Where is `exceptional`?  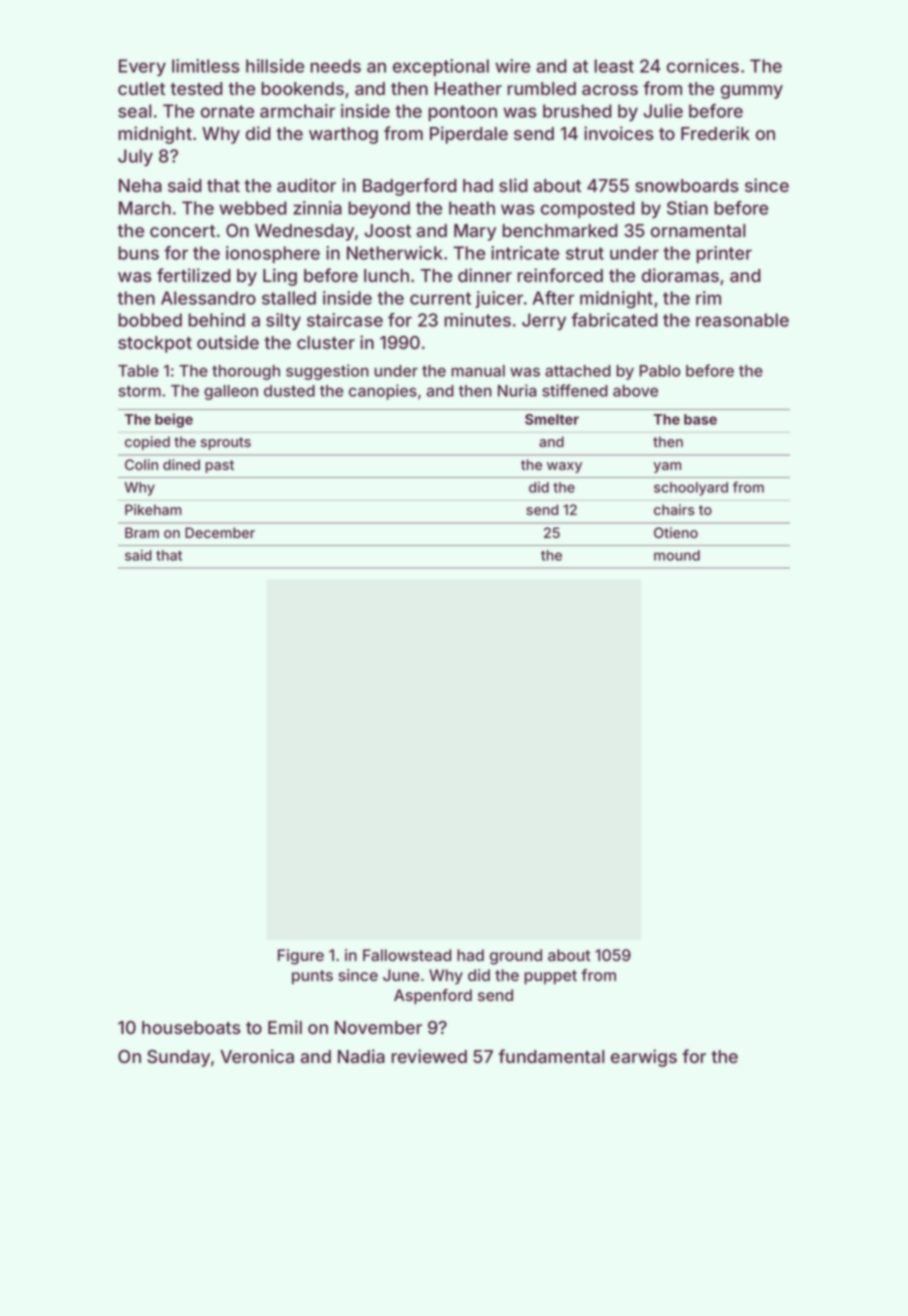
exceptional is located at coordinates (441, 67).
